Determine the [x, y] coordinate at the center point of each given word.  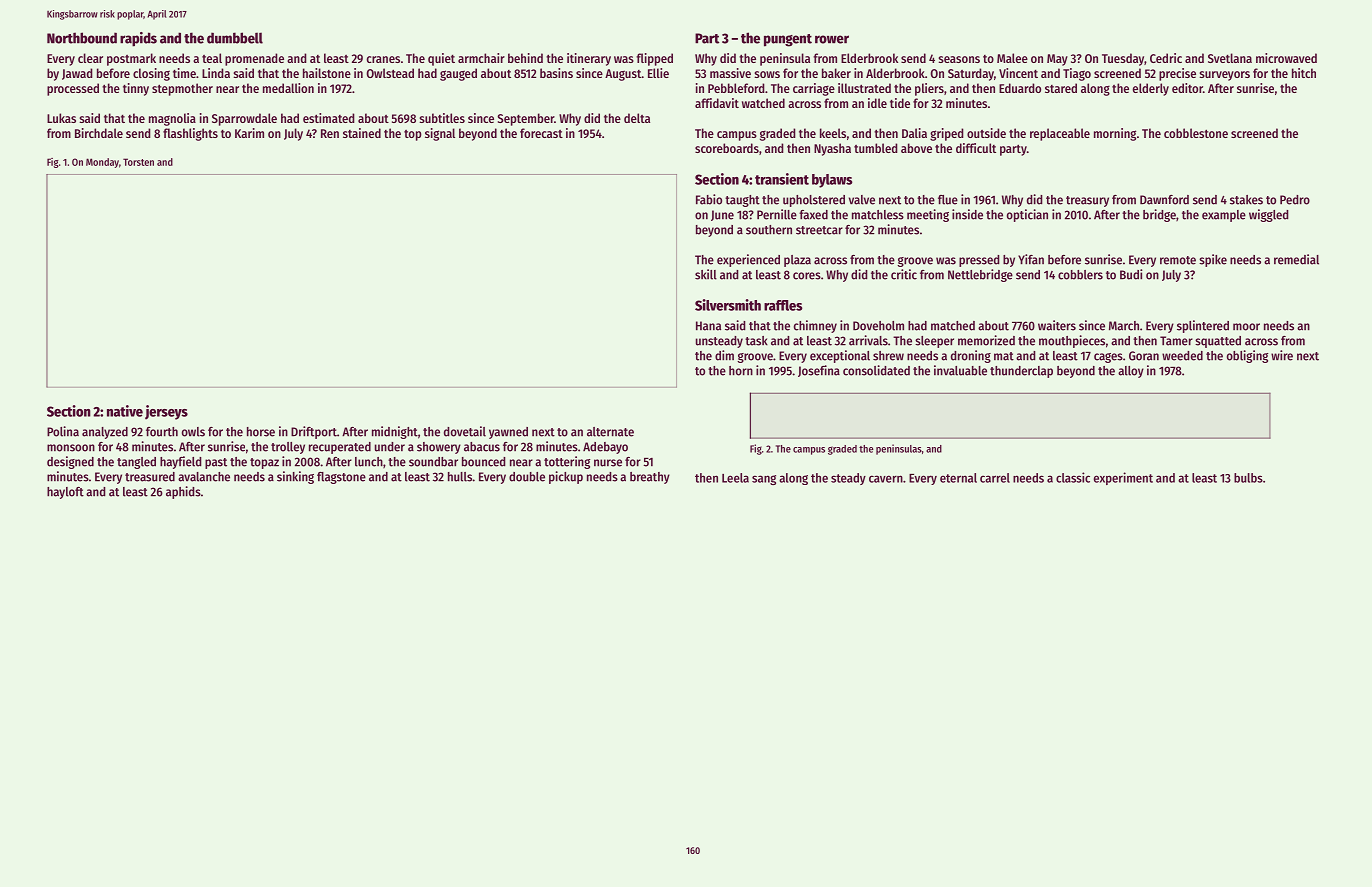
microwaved [1286, 58]
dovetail [465, 431]
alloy [1131, 372]
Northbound [82, 38]
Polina [63, 431]
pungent [788, 40]
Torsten [138, 162]
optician [1027, 215]
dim [724, 355]
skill [706, 274]
